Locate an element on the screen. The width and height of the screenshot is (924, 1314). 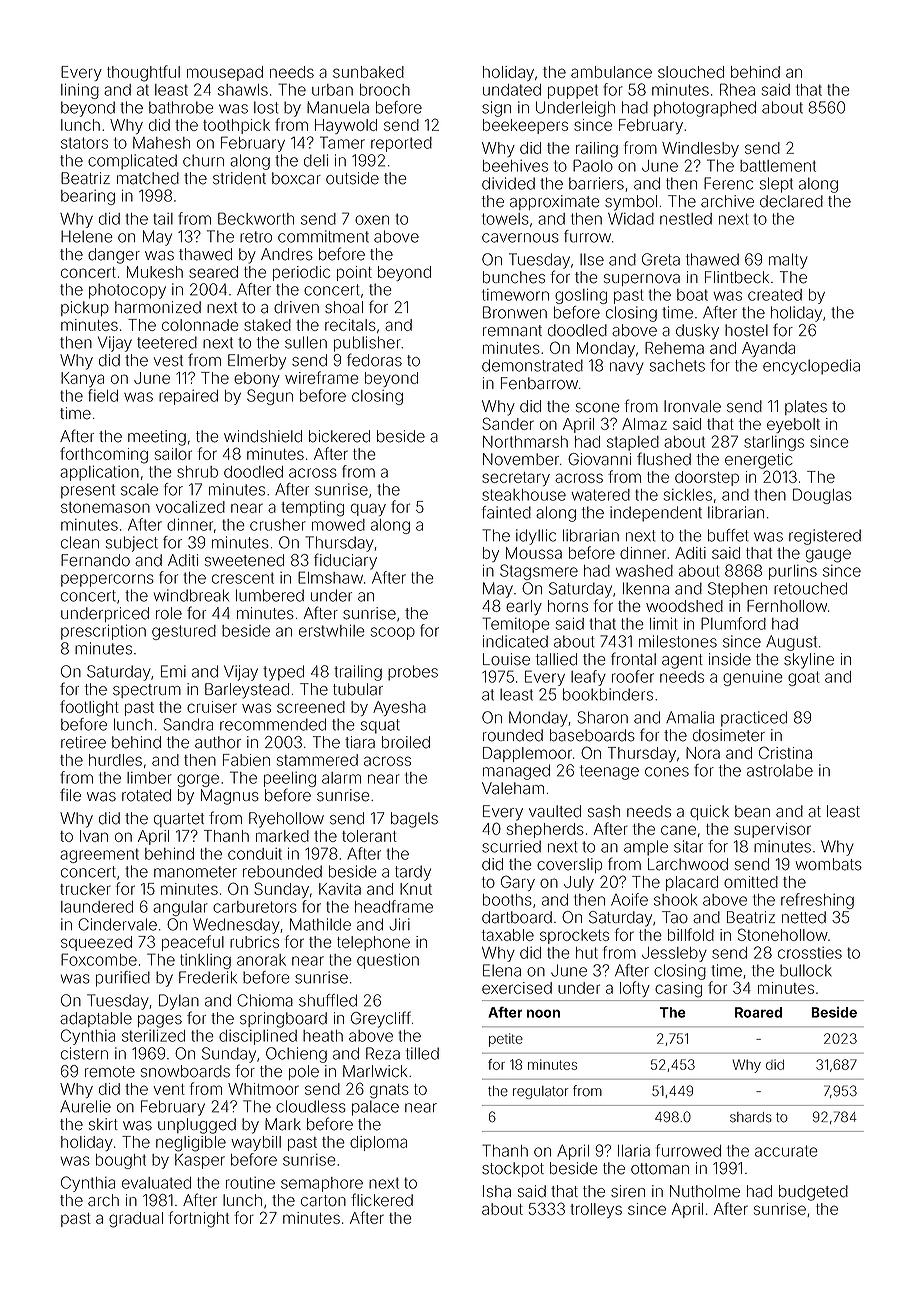
outside is located at coordinates (352, 178).
